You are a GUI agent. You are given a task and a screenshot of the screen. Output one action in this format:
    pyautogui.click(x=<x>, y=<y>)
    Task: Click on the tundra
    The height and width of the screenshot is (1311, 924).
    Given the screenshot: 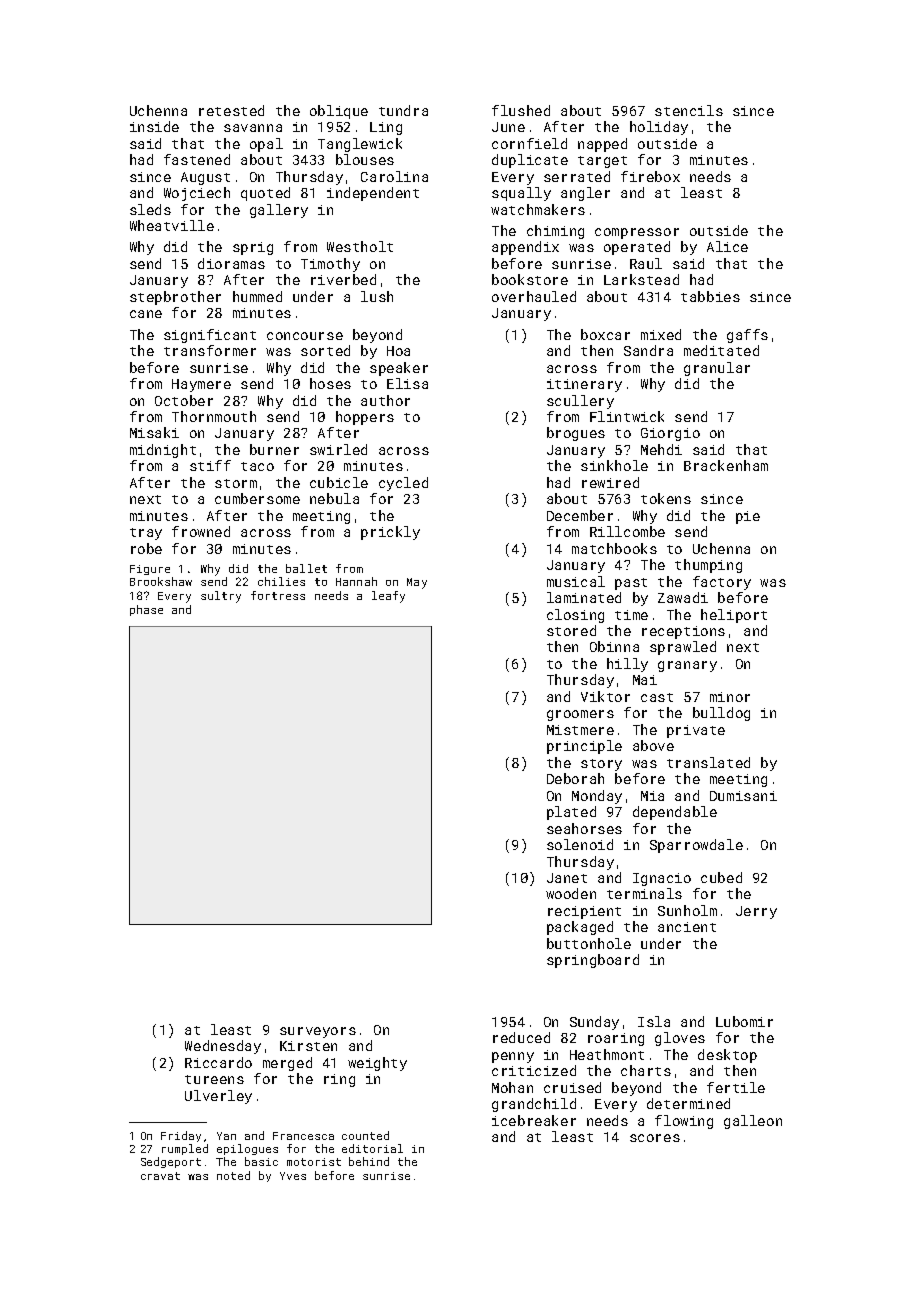 What is the action you would take?
    pyautogui.click(x=403, y=110)
